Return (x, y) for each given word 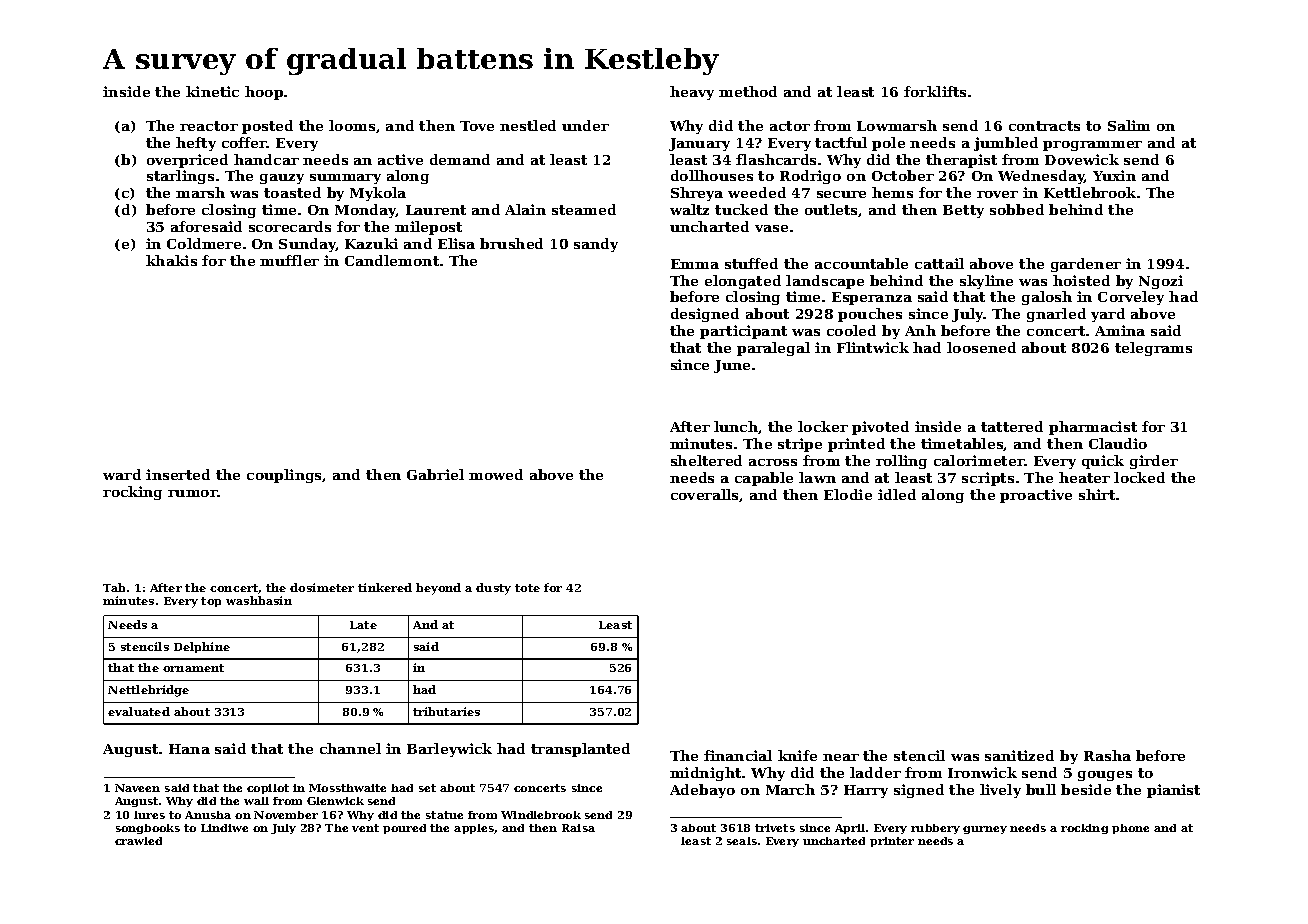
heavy (692, 93)
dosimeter (322, 587)
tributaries (446, 711)
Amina (1120, 330)
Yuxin (1114, 175)
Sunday (307, 245)
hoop (264, 93)
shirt (1097, 494)
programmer (1092, 146)
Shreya (697, 194)
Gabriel (435, 474)
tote (527, 588)
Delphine (202, 647)
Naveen (137, 788)
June (732, 366)
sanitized (1019, 755)
